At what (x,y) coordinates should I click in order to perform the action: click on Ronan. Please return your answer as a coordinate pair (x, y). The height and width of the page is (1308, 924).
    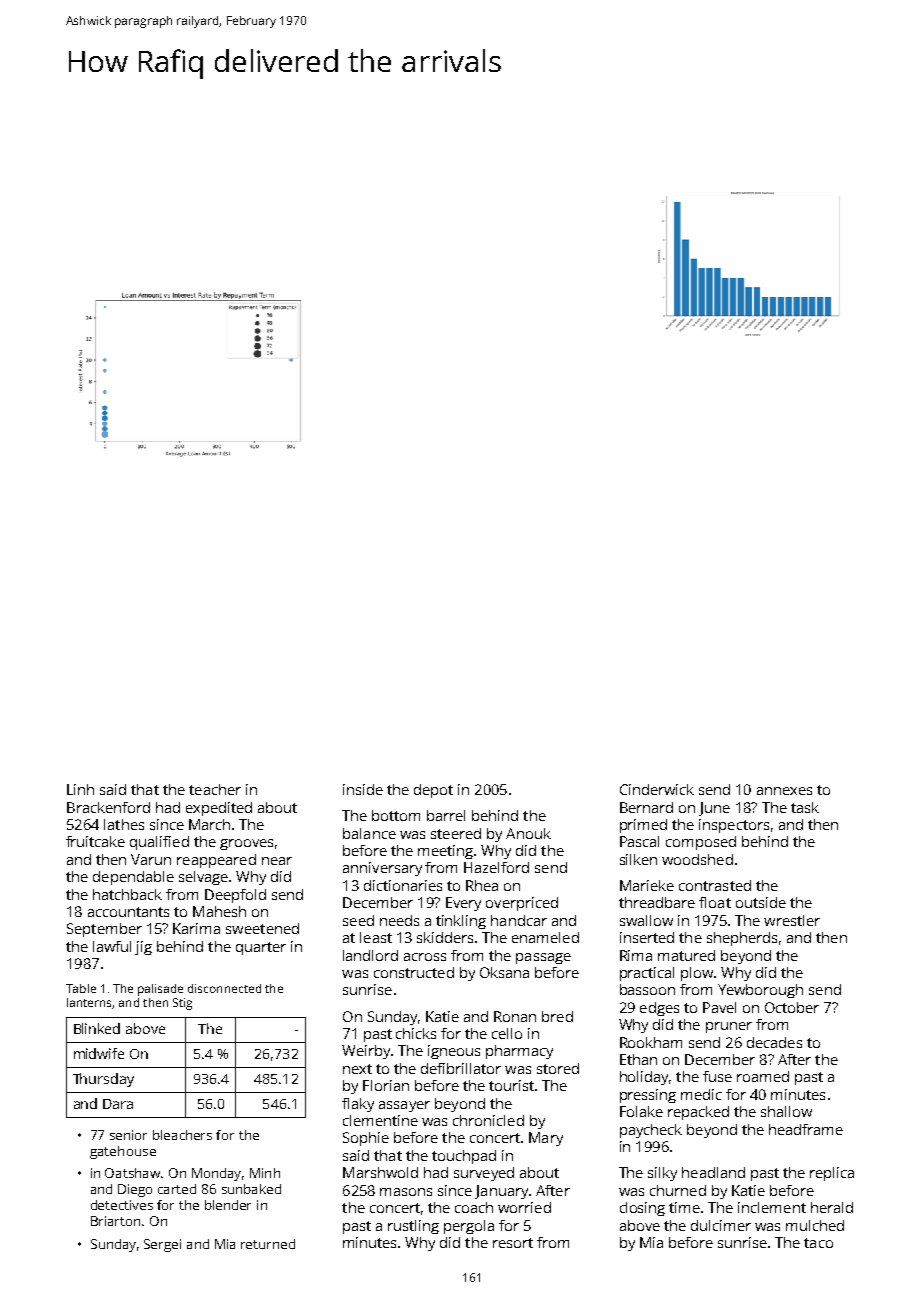
    Looking at the image, I should click on (515, 1016).
